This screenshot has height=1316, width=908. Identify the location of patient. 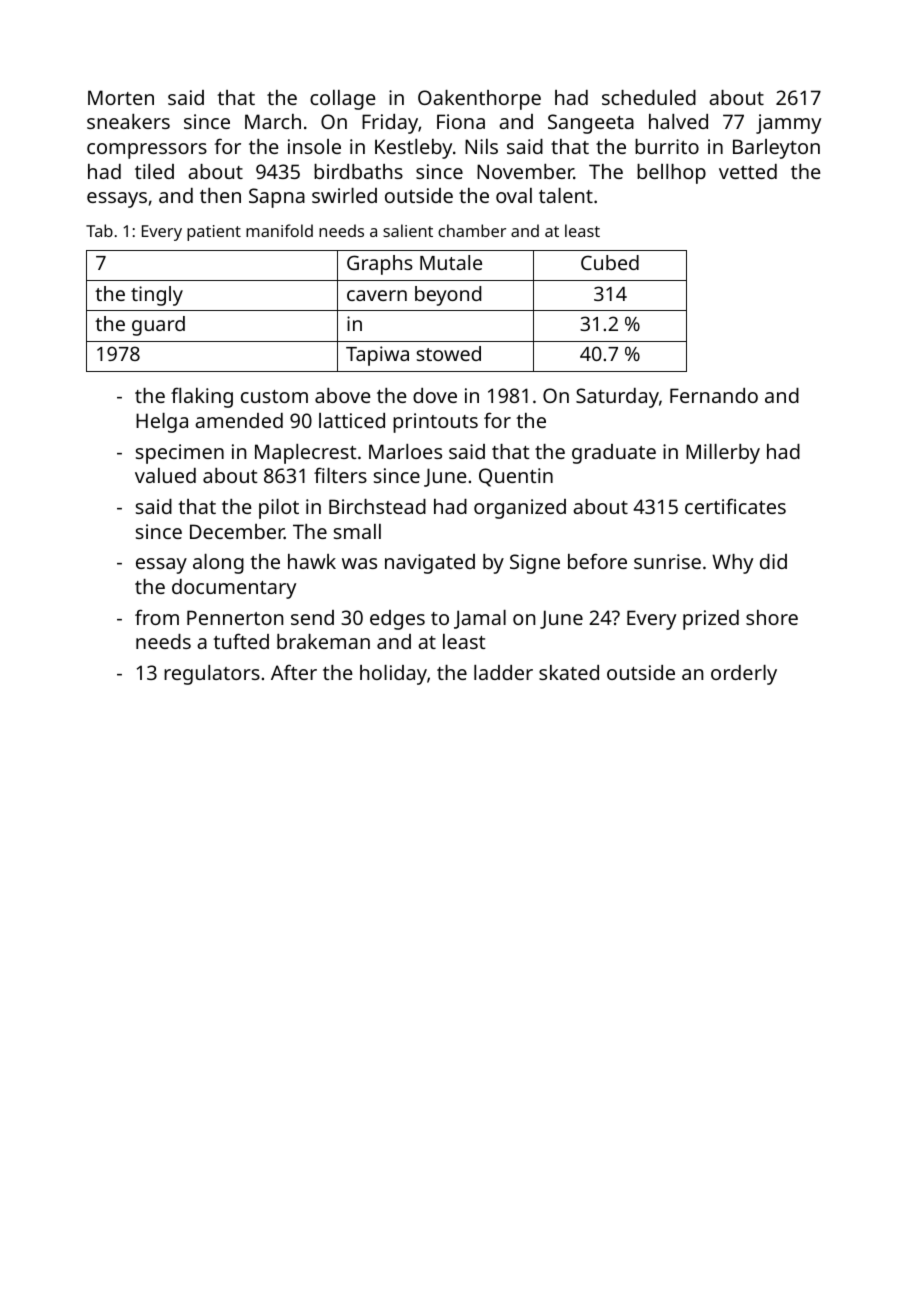
(214, 233).
